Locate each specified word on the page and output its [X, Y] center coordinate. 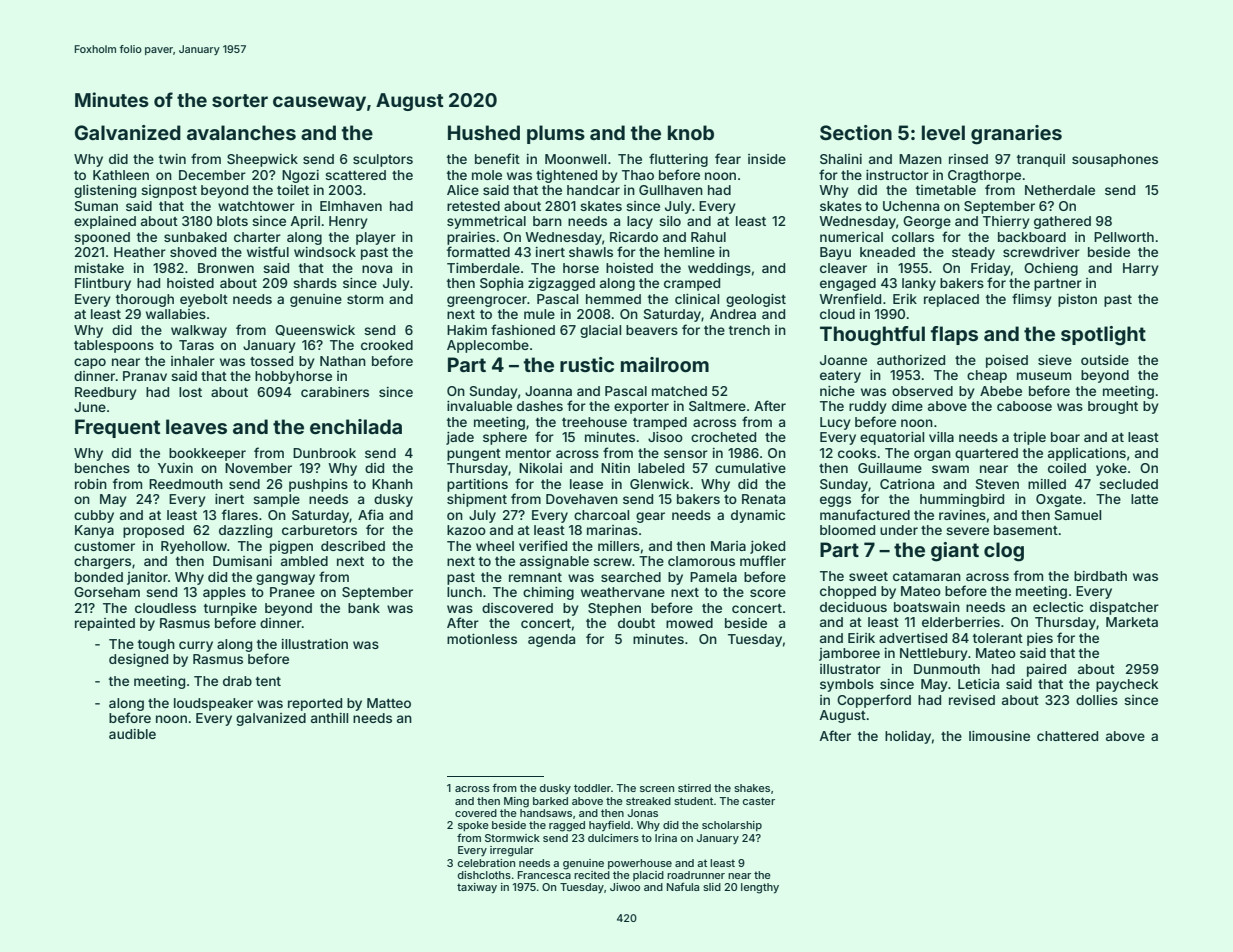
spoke [473, 826]
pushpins [318, 485]
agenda [551, 640]
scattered [355, 175]
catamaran [927, 576]
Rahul [708, 237]
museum [1044, 376]
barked [550, 801]
